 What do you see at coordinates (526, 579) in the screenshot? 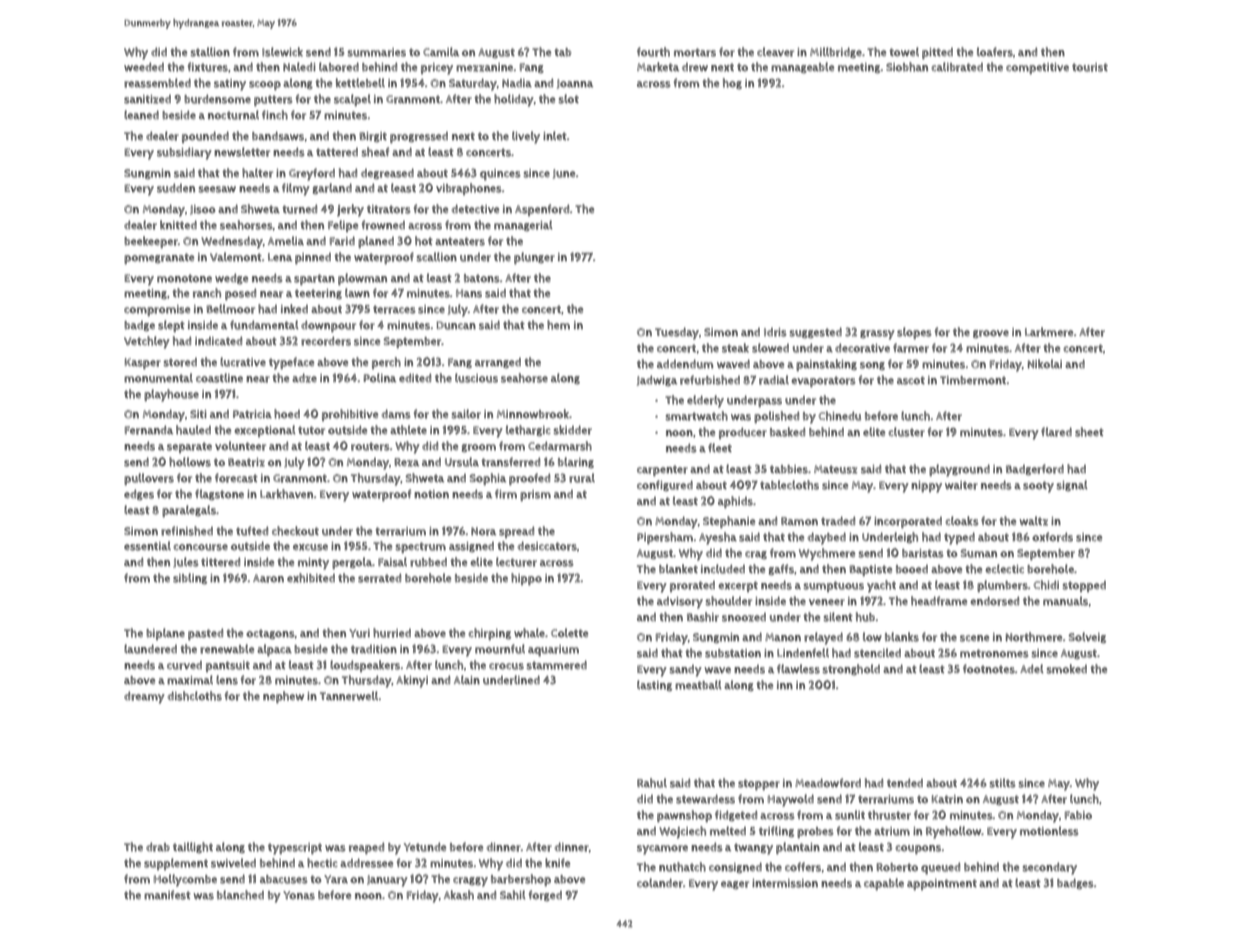
I see `hippo` at bounding box center [526, 579].
